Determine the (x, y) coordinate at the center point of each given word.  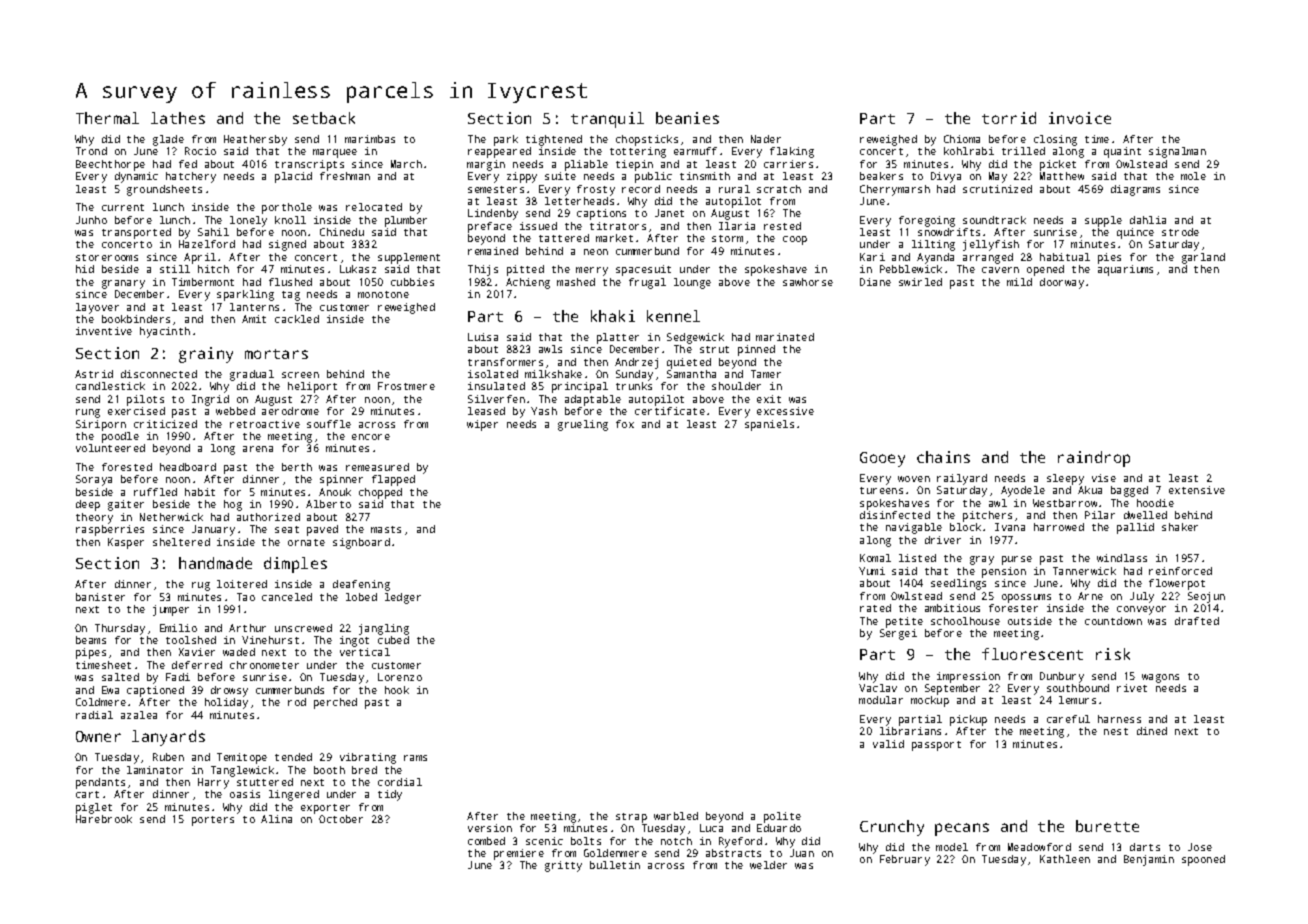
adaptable (593, 400)
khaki (613, 316)
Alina (276, 819)
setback (324, 118)
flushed (290, 282)
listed (917, 558)
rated (875, 608)
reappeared (499, 152)
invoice (1080, 118)
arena (258, 449)
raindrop (1094, 459)
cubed (393, 640)
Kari (872, 257)
